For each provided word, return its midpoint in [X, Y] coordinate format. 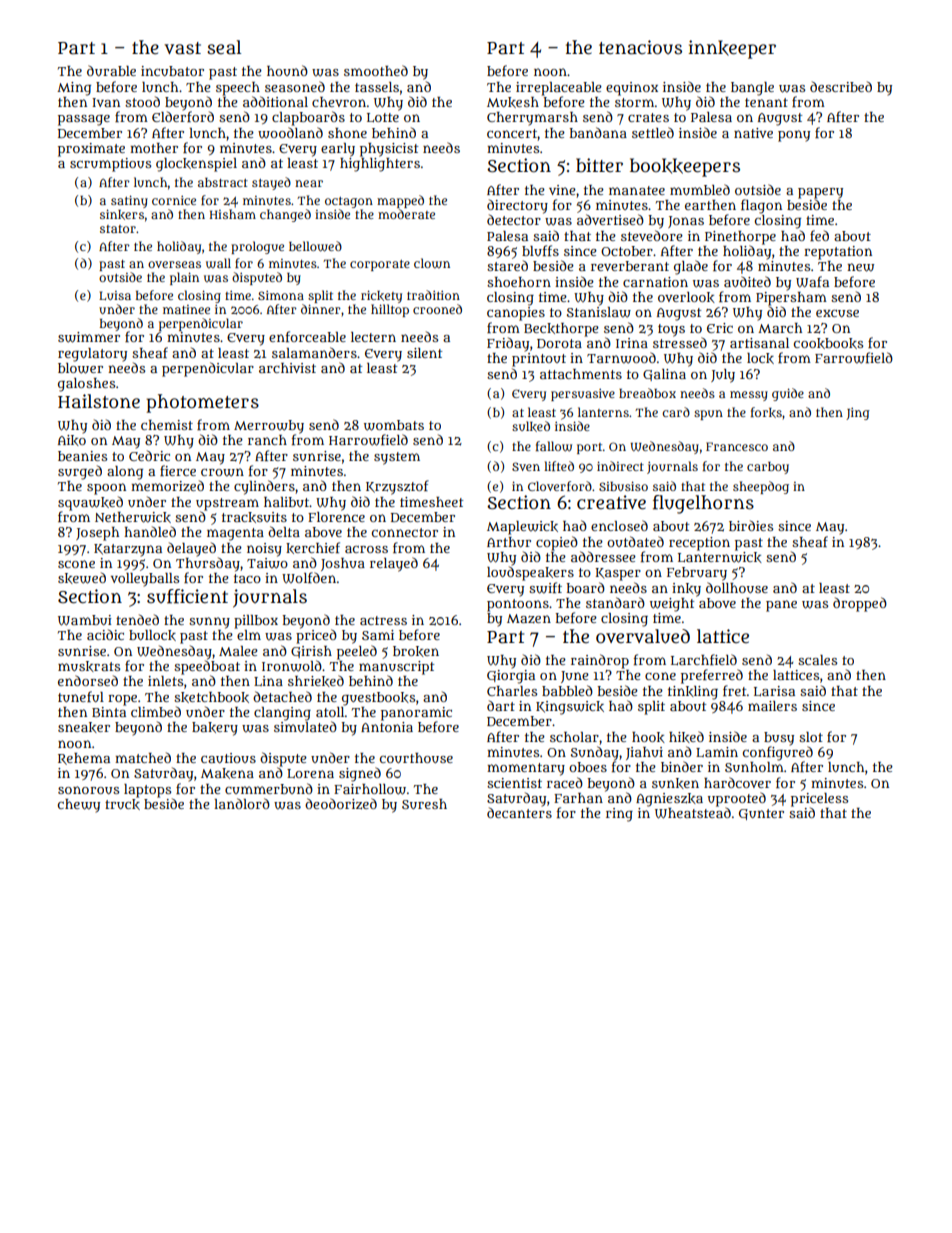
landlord [242, 803]
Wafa [812, 282]
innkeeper [732, 49]
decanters [519, 812]
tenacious [640, 47]
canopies [516, 314]
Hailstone [99, 401]
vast [182, 48]
